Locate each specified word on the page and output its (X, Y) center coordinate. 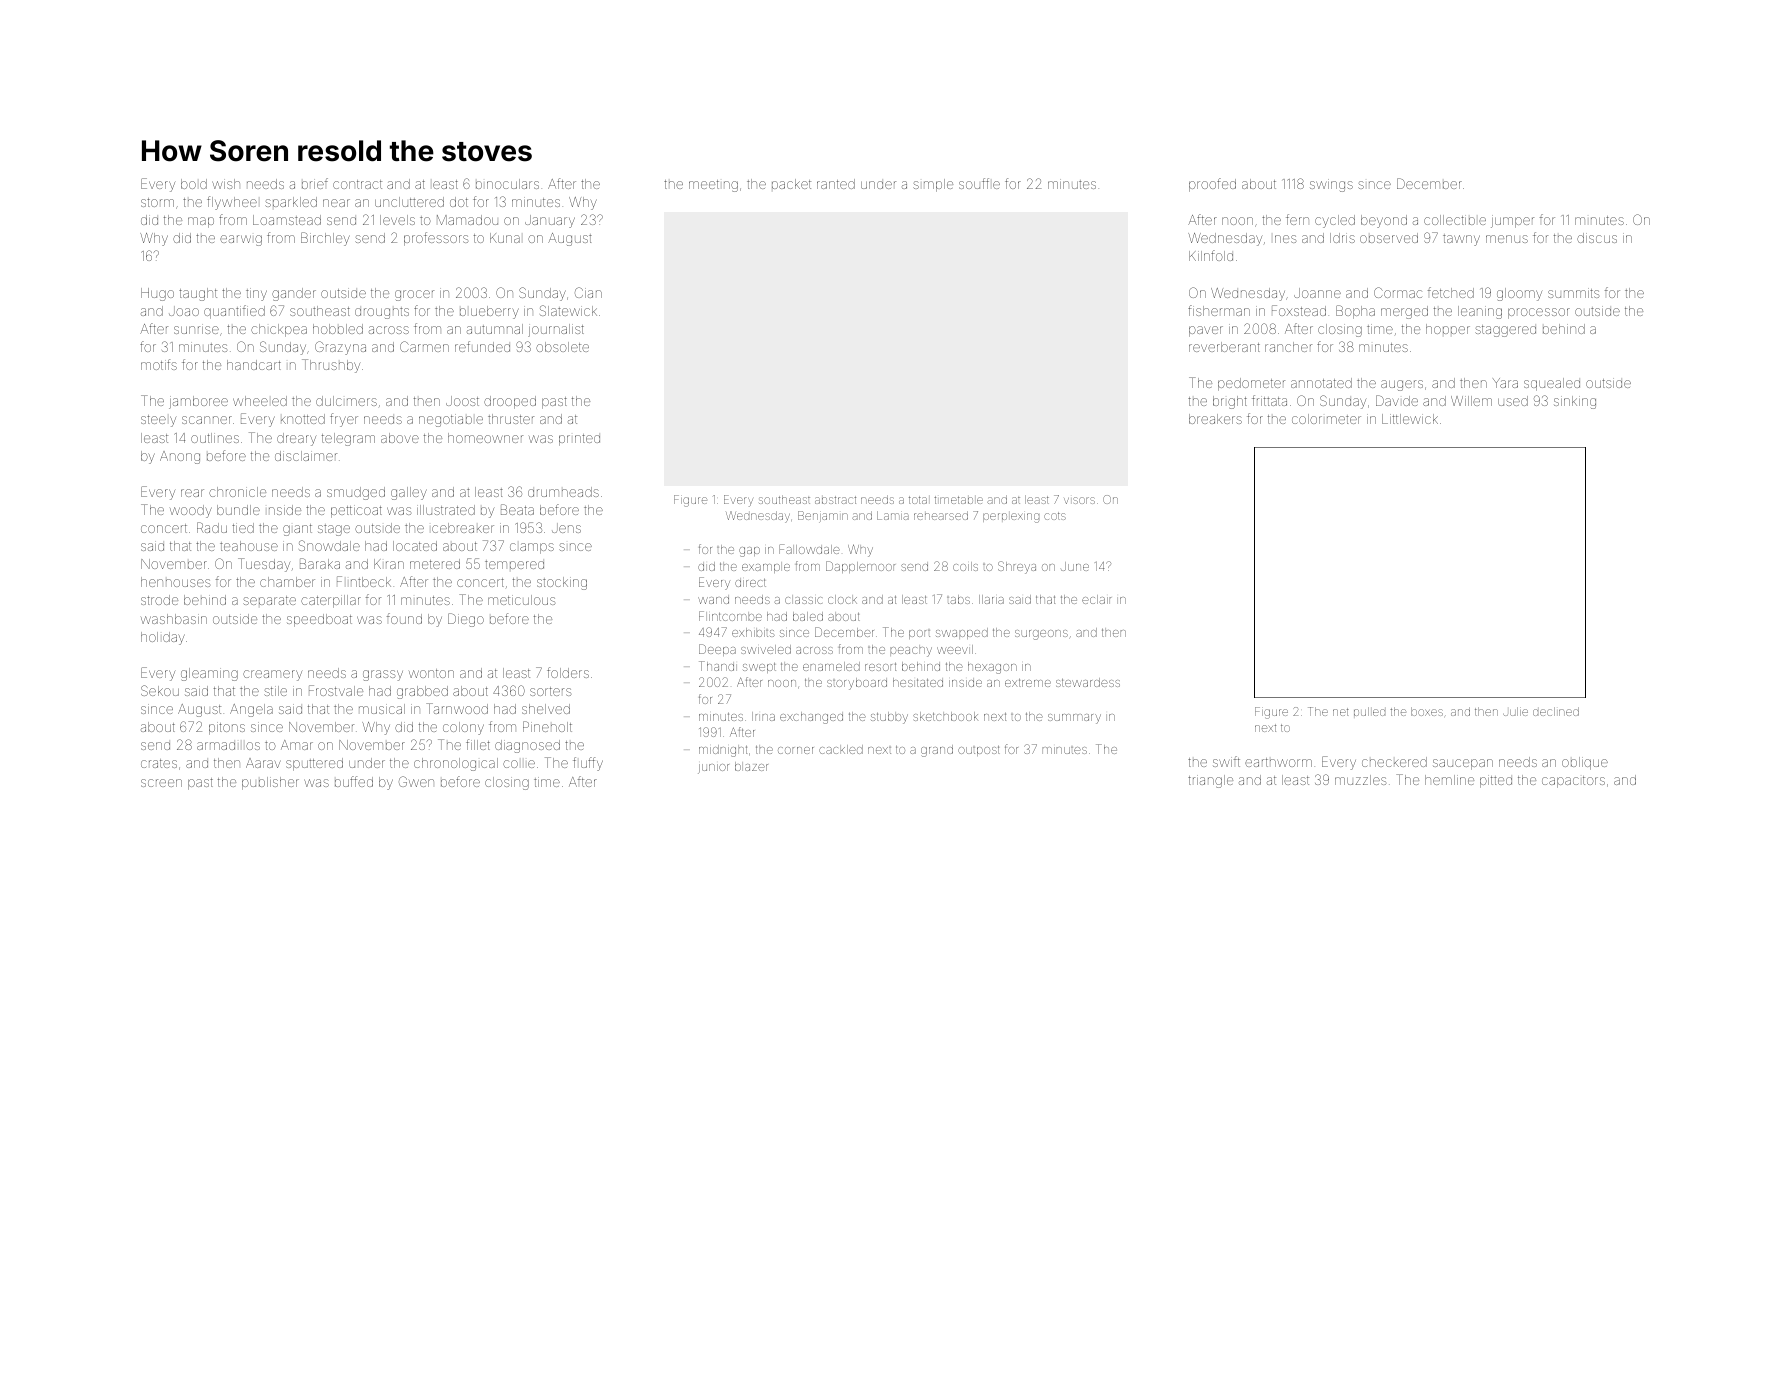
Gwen (416, 781)
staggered (1505, 331)
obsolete (562, 347)
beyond (1384, 221)
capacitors (1573, 782)
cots (1055, 516)
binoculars (507, 184)
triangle (1210, 781)
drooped (510, 402)
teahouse (249, 546)
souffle (979, 183)
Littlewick (1410, 419)
